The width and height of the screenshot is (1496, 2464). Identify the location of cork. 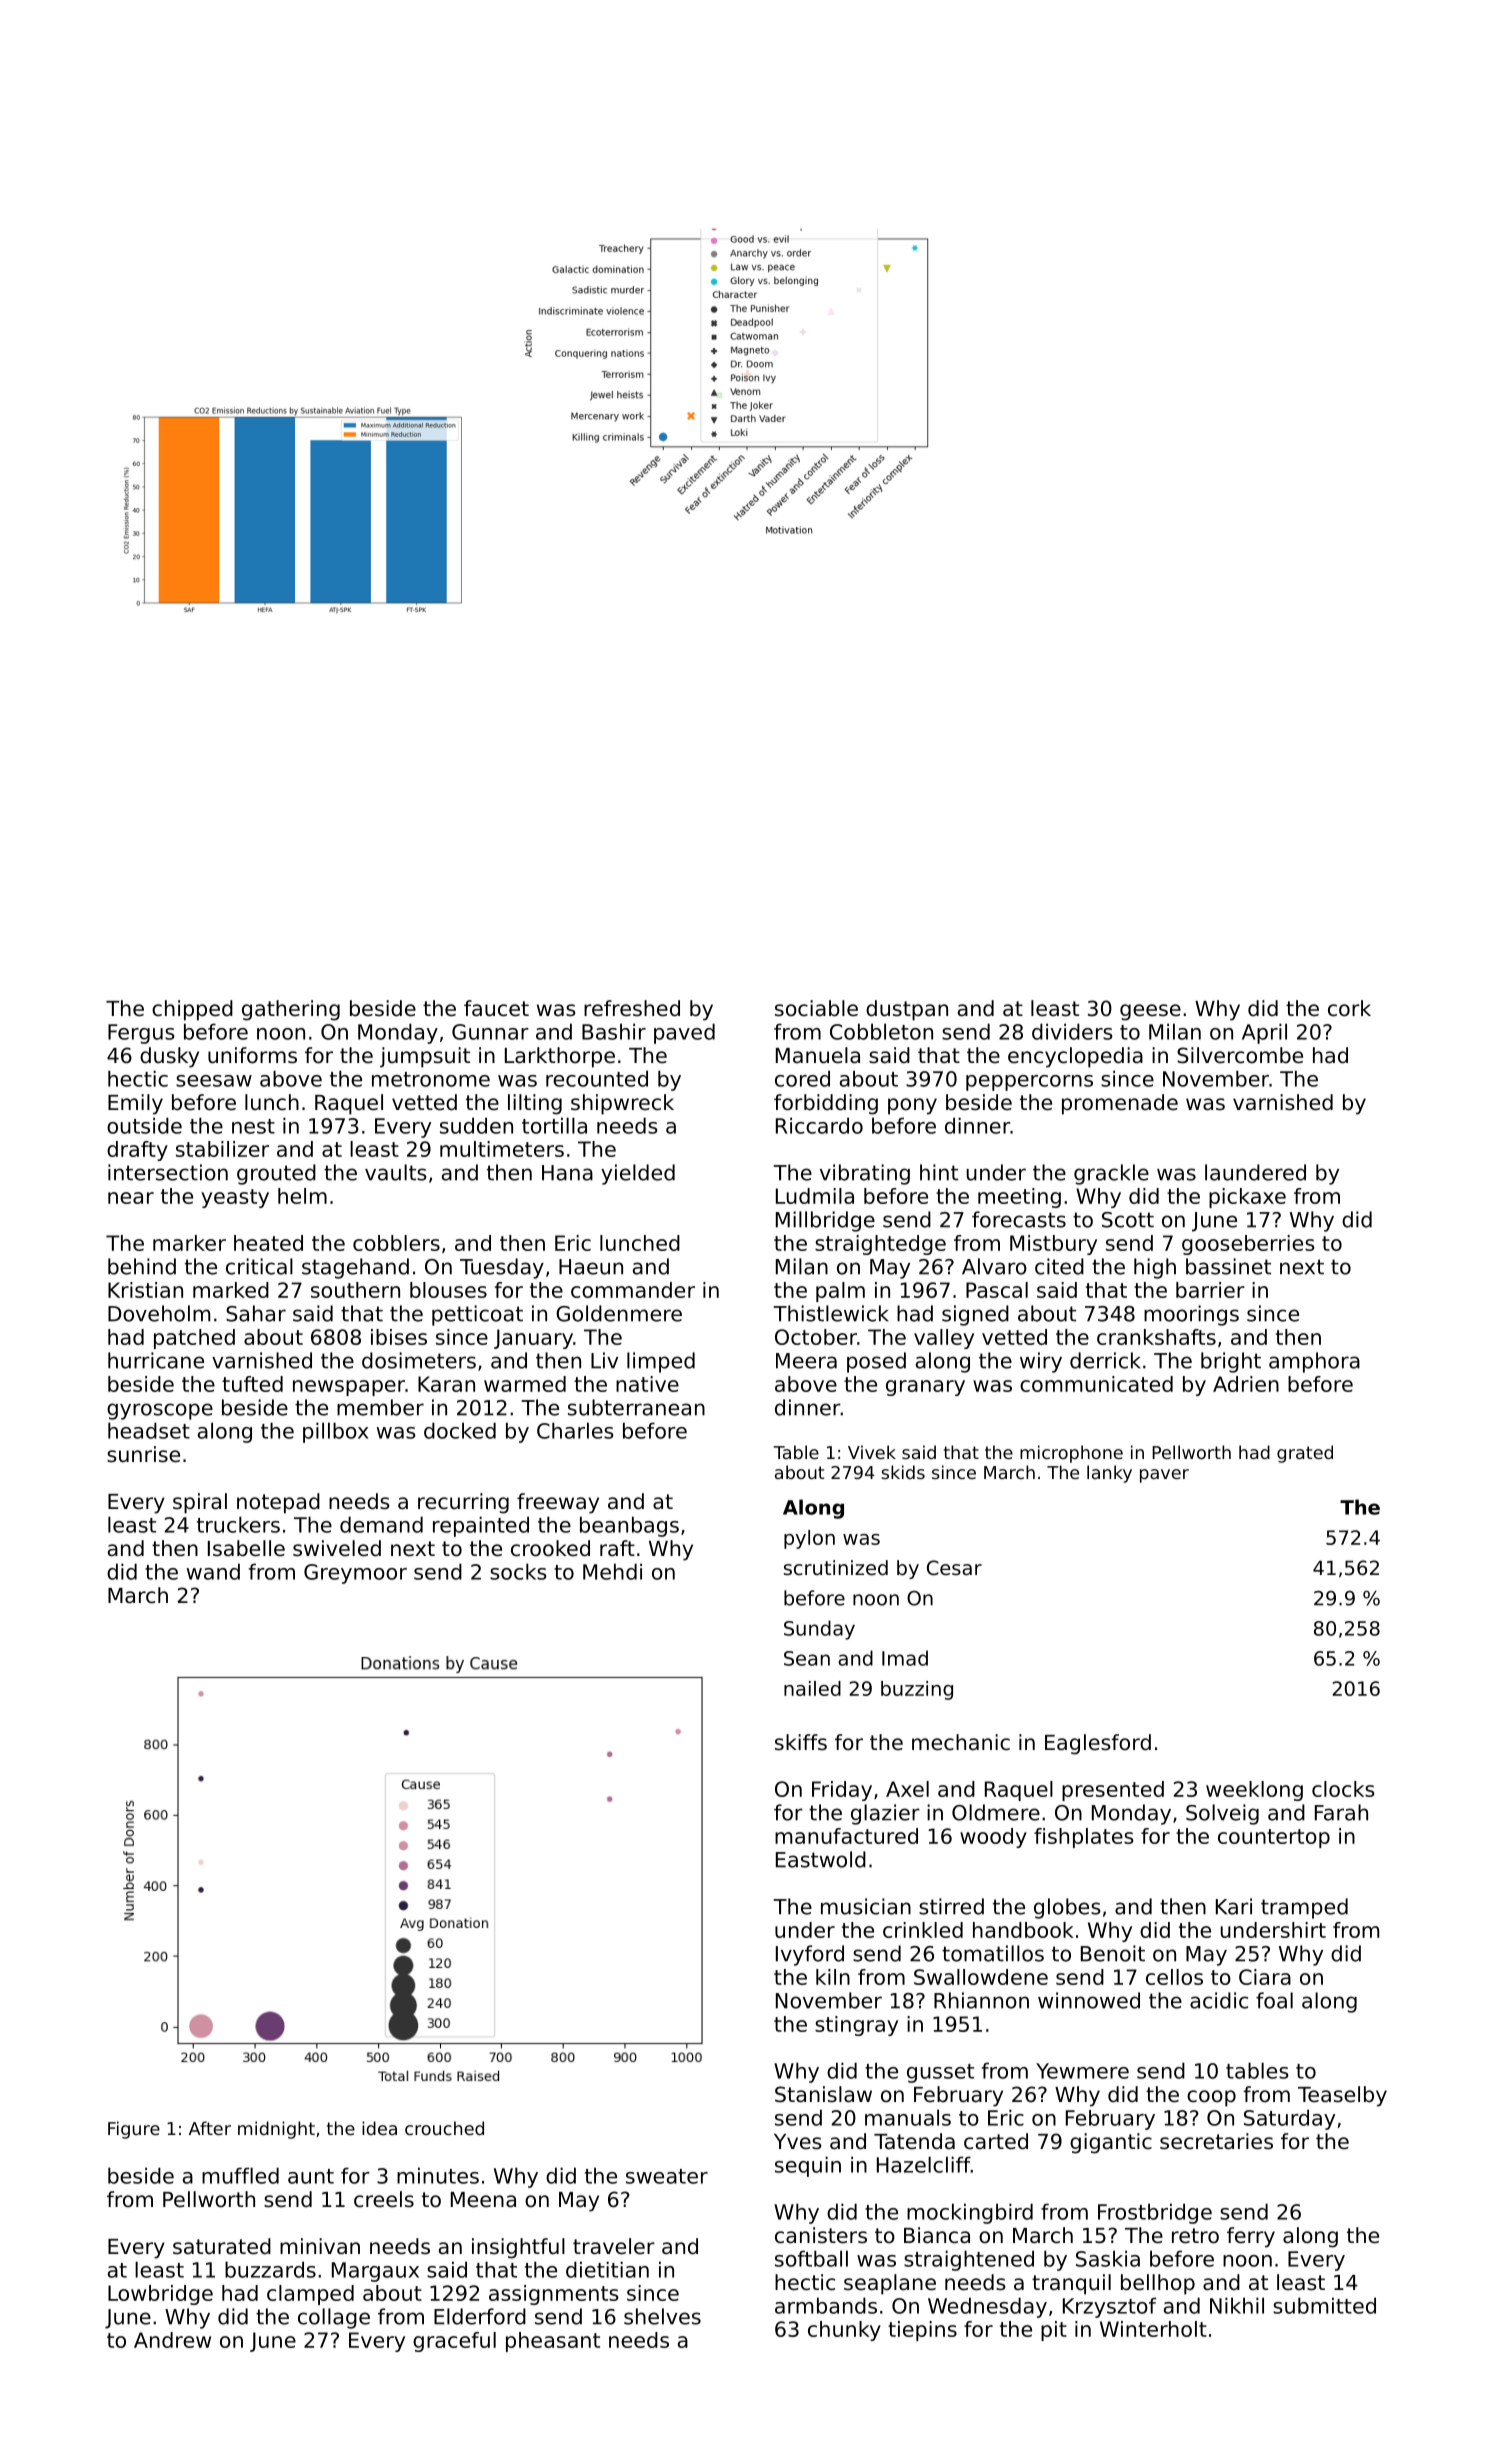
(1349, 1008).
